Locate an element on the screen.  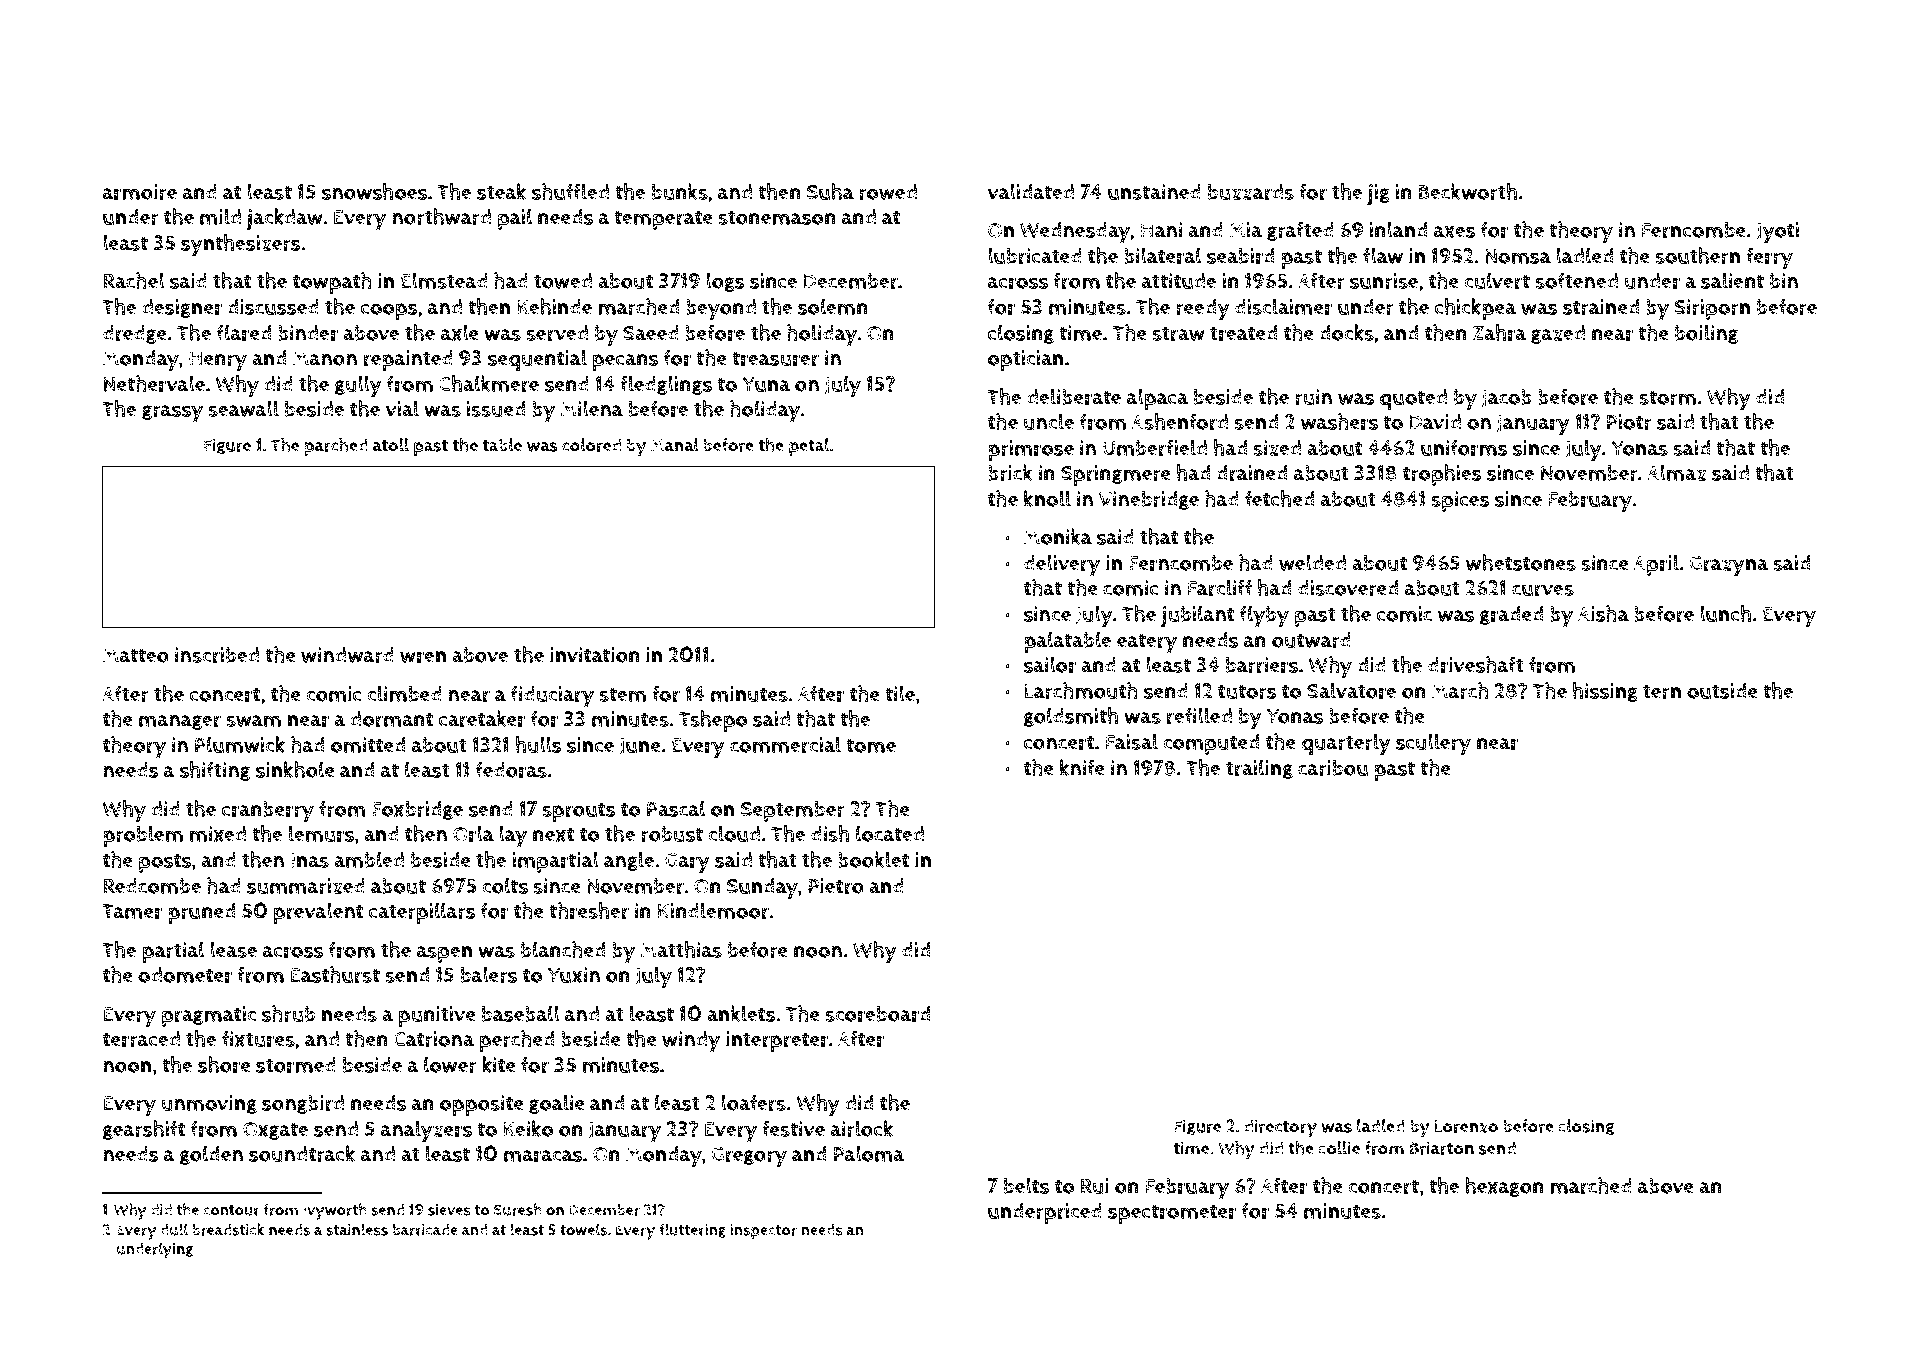
inscribed is located at coordinates (217, 655).
